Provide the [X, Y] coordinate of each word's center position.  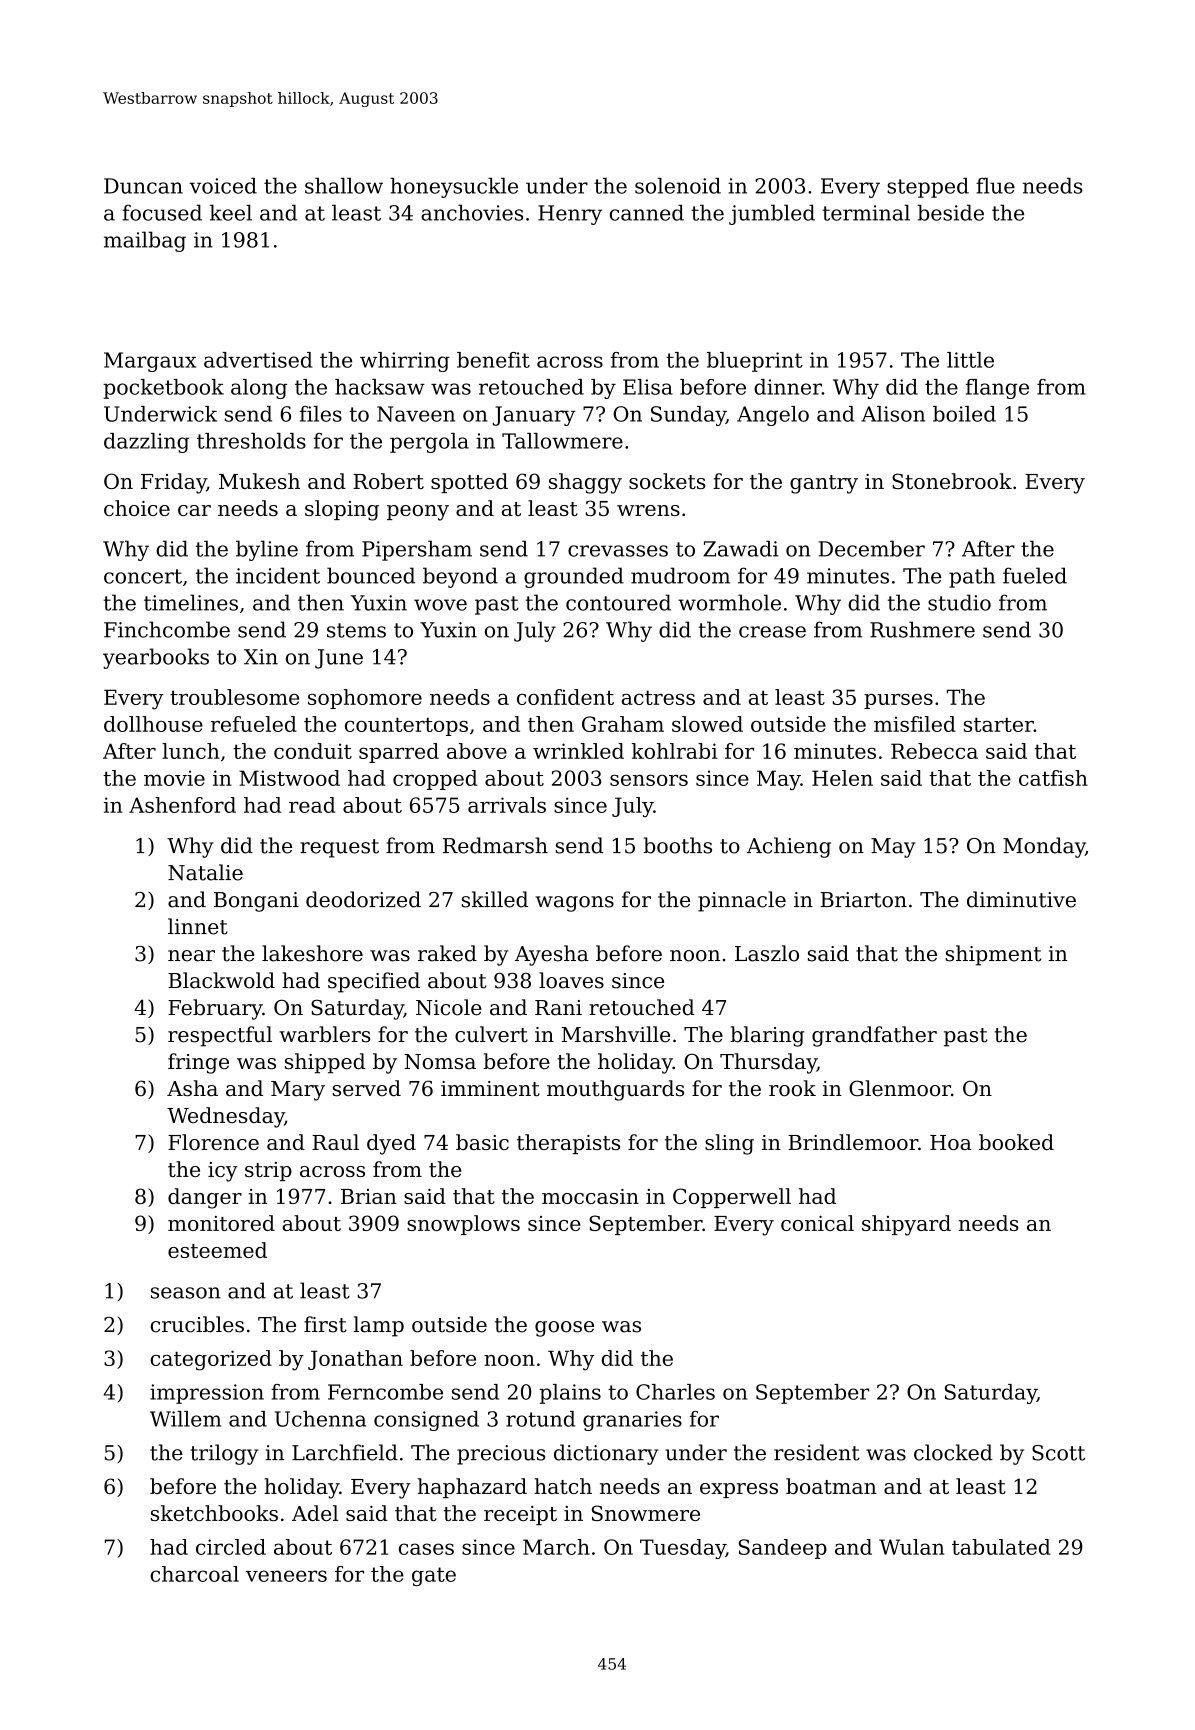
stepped [928, 188]
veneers [286, 1576]
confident [565, 697]
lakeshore [312, 953]
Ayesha [552, 955]
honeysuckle [454, 188]
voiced [223, 186]
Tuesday [683, 1549]
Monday [1044, 847]
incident [278, 575]
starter [999, 724]
